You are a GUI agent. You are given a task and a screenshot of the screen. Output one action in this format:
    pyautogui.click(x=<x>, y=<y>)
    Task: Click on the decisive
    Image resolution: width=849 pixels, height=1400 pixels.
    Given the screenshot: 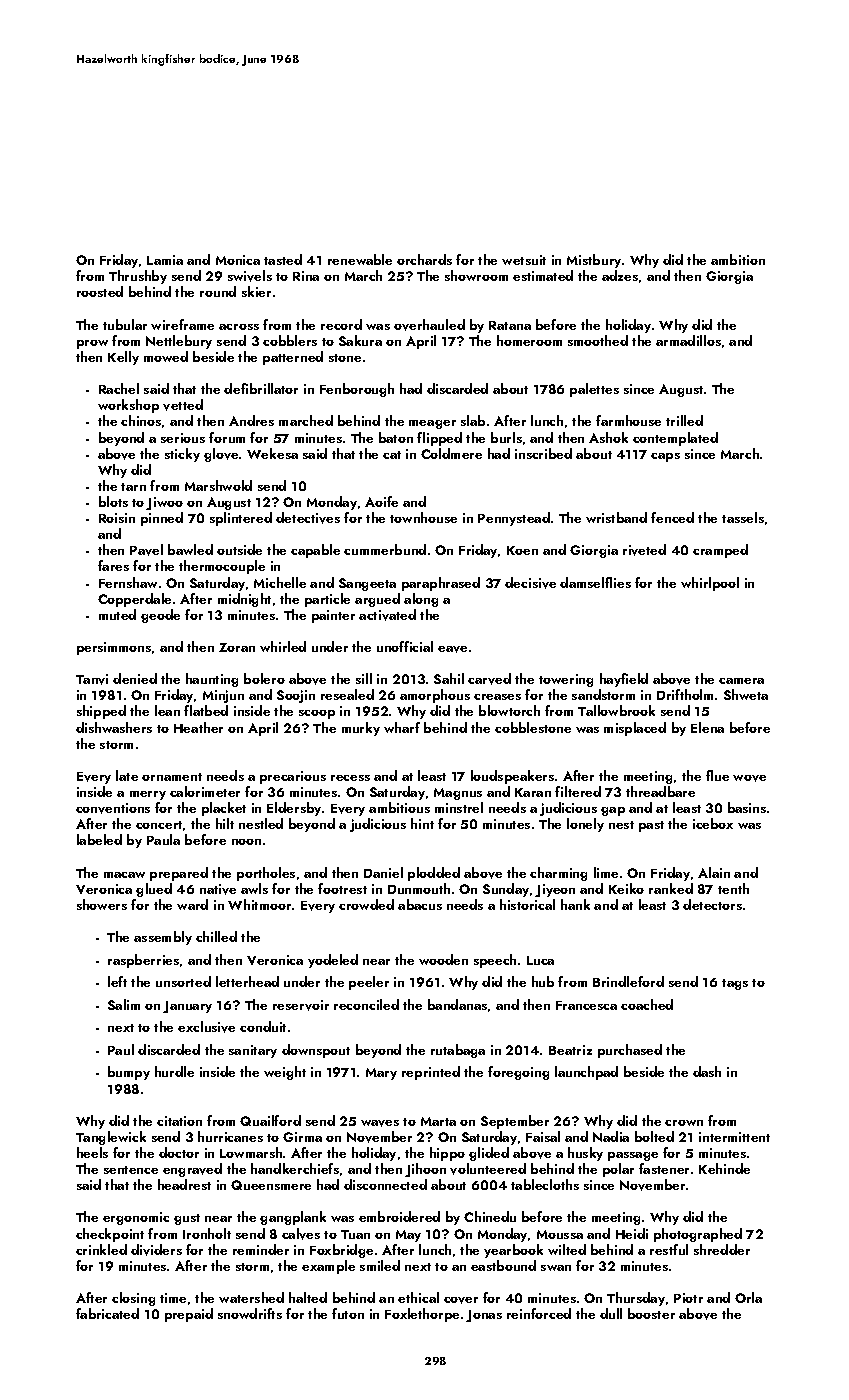 What is the action you would take?
    pyautogui.click(x=530, y=583)
